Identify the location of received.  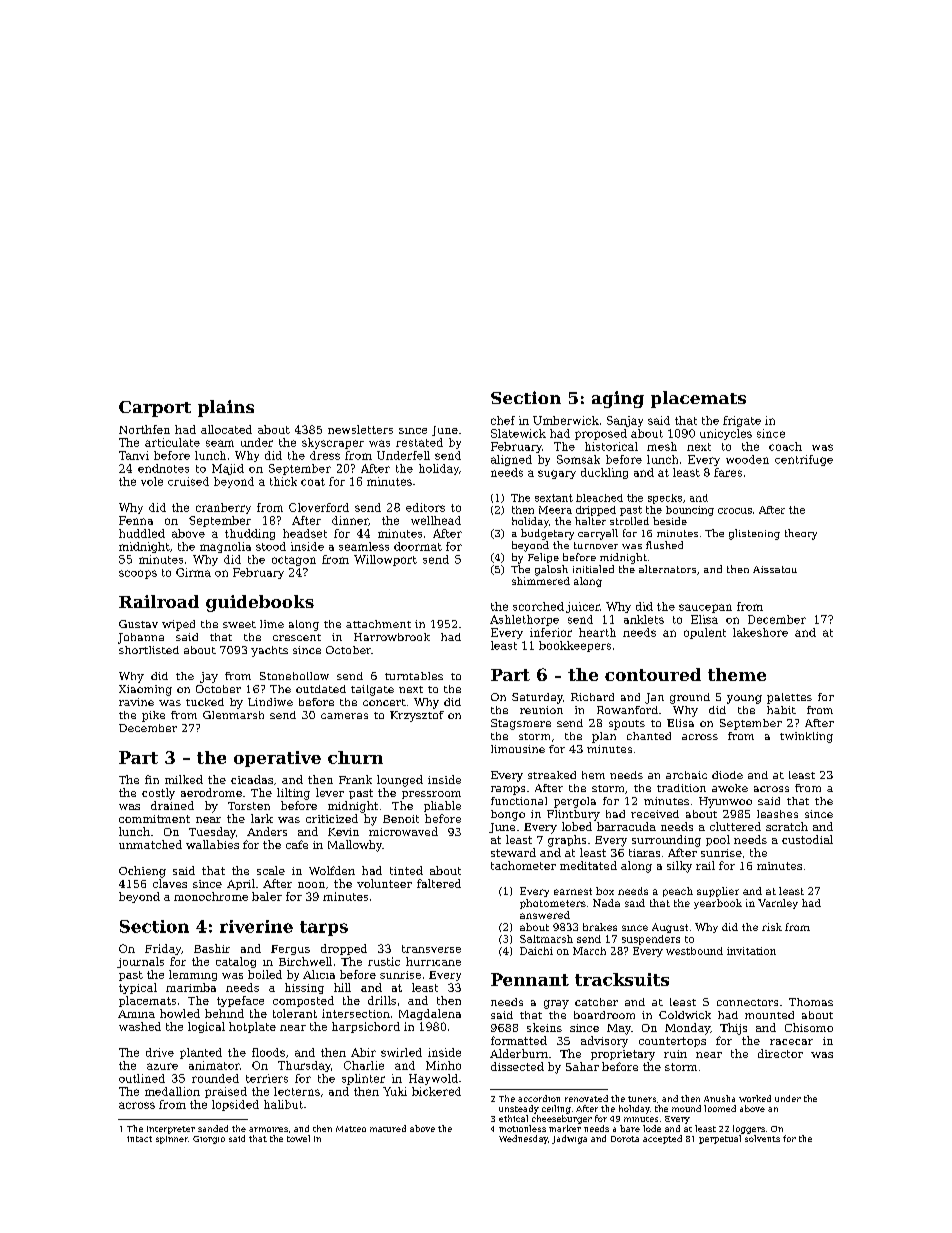
(655, 814).
